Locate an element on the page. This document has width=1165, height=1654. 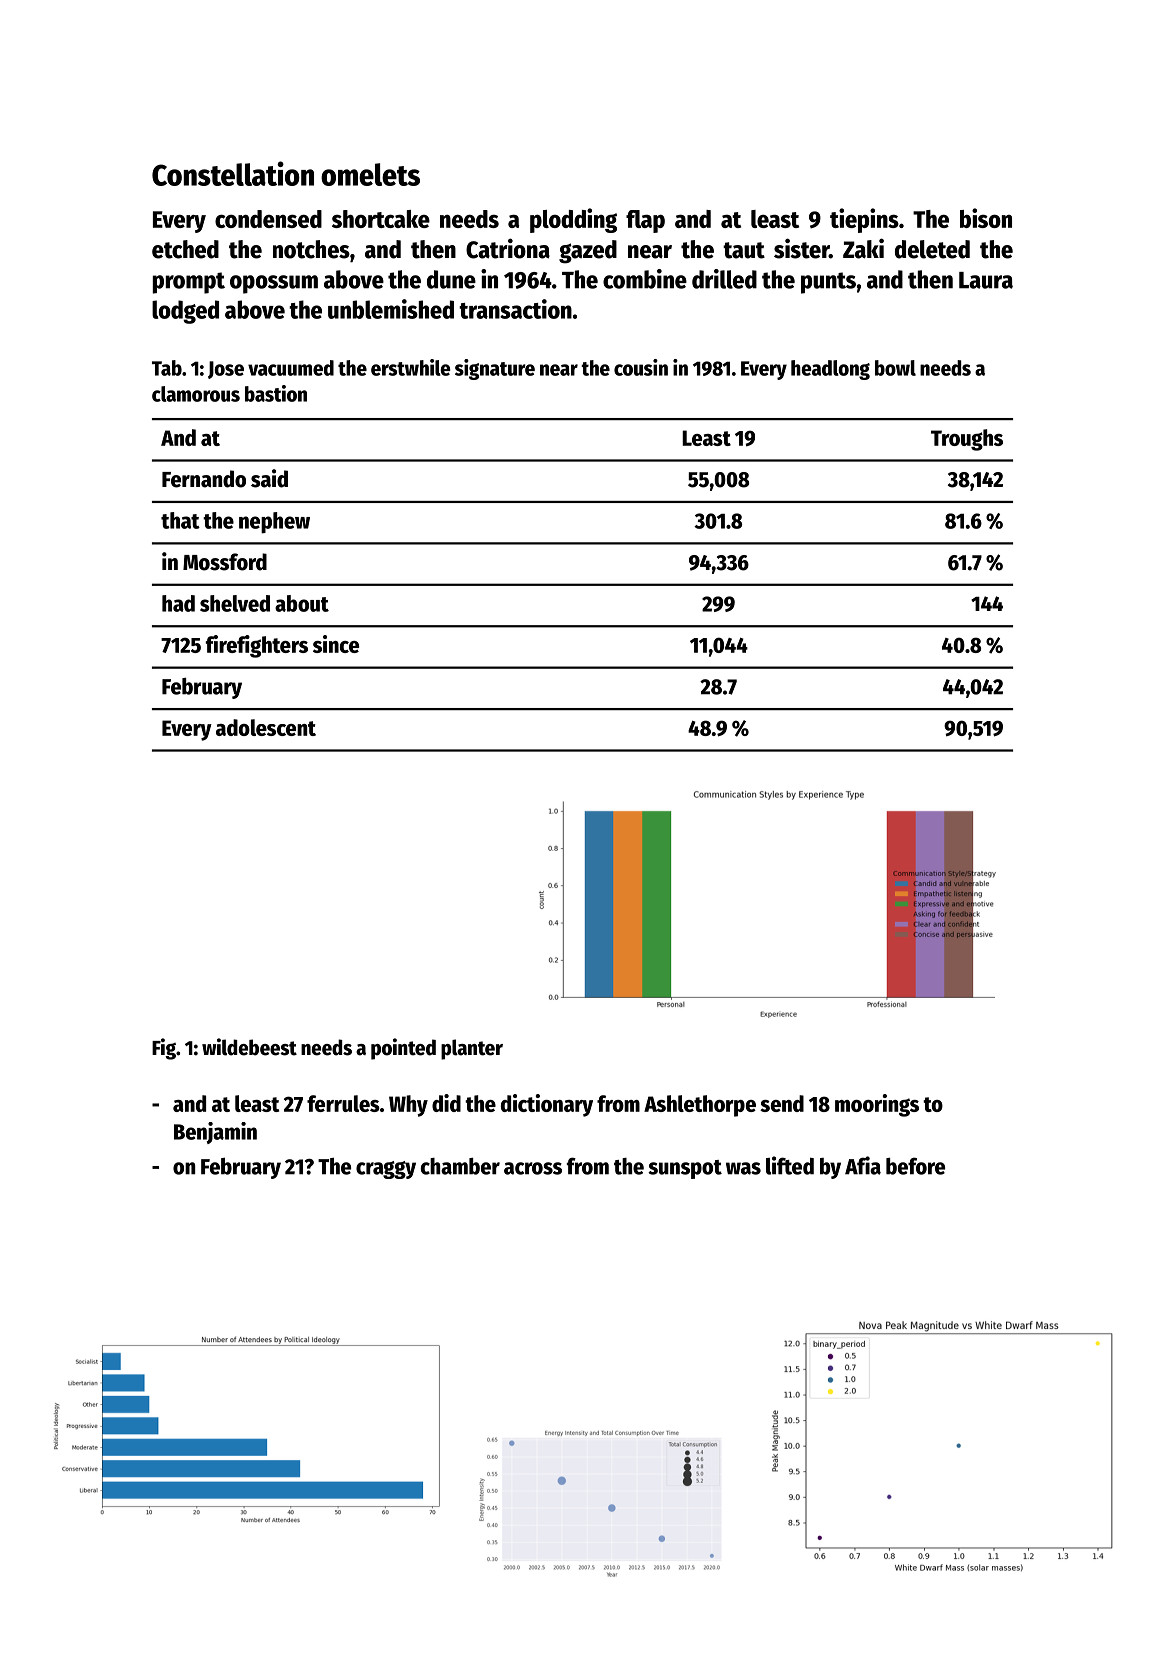
dictionary is located at coordinates (547, 1105).
